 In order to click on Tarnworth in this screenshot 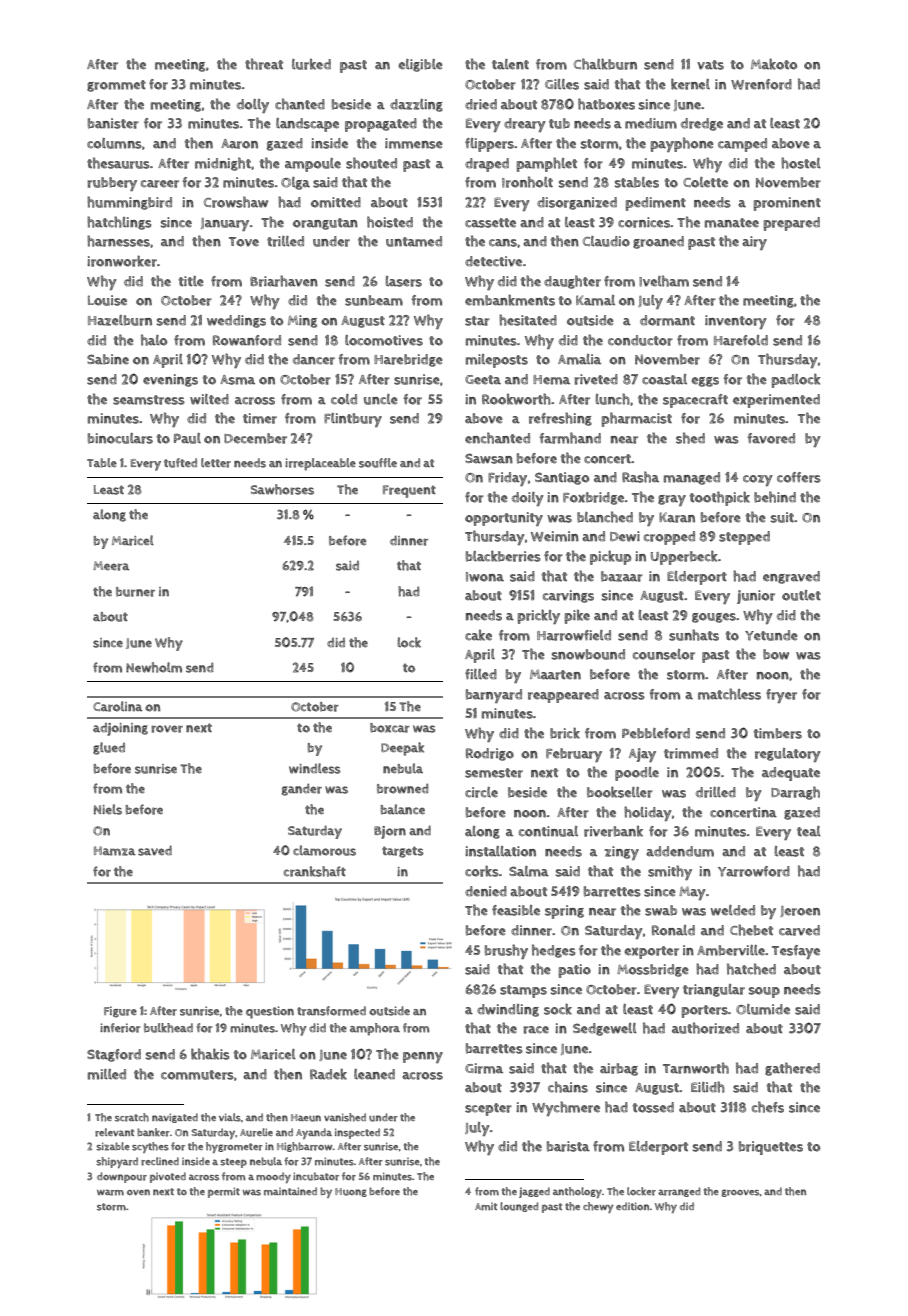, I will do `click(696, 1068)`.
